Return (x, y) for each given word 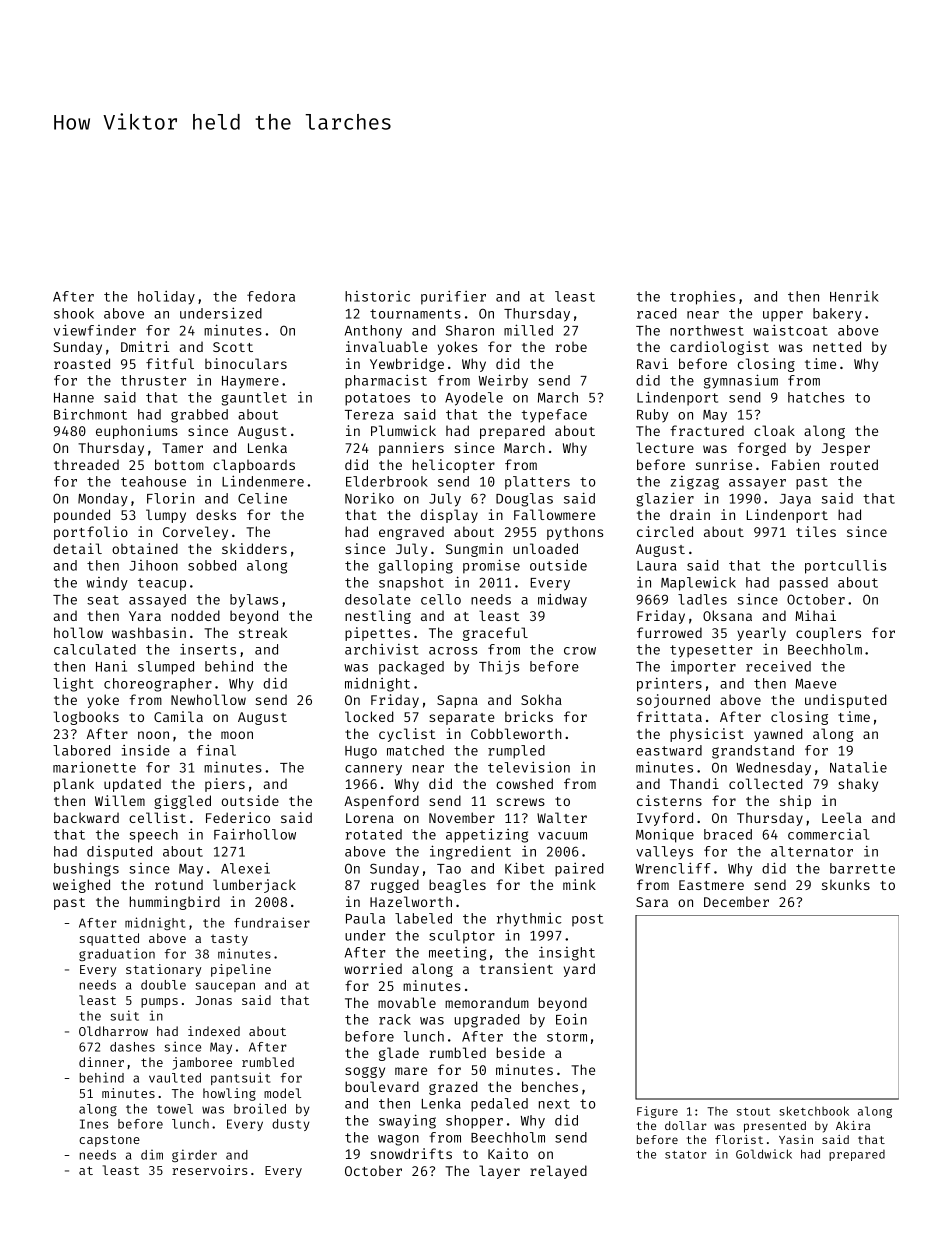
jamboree (202, 1063)
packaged (411, 668)
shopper (474, 1122)
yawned (778, 735)
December (736, 901)
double (163, 985)
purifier (453, 298)
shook (74, 313)
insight (567, 953)
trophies (702, 297)
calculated (95, 649)
